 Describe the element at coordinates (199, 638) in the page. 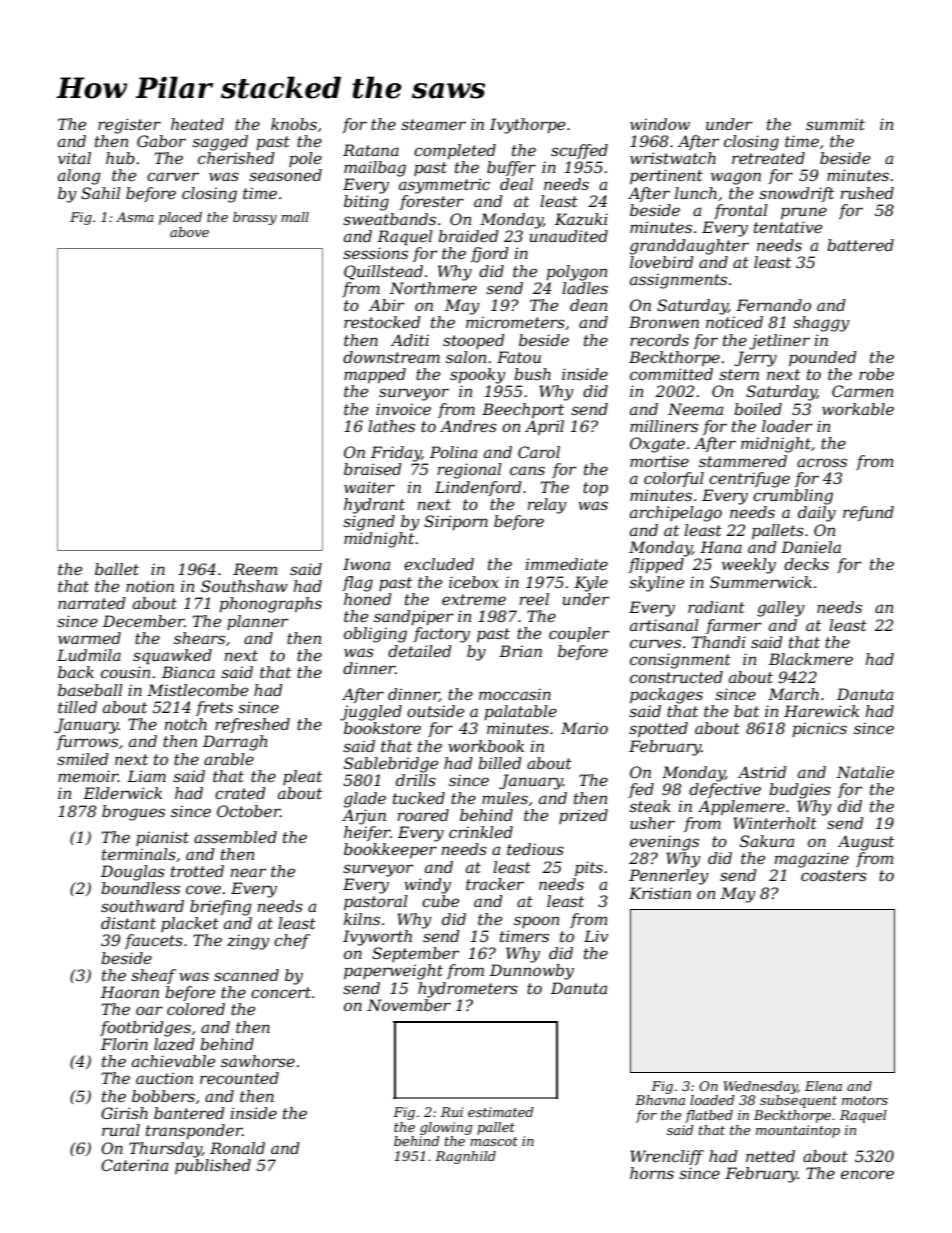

I see `shears` at that location.
